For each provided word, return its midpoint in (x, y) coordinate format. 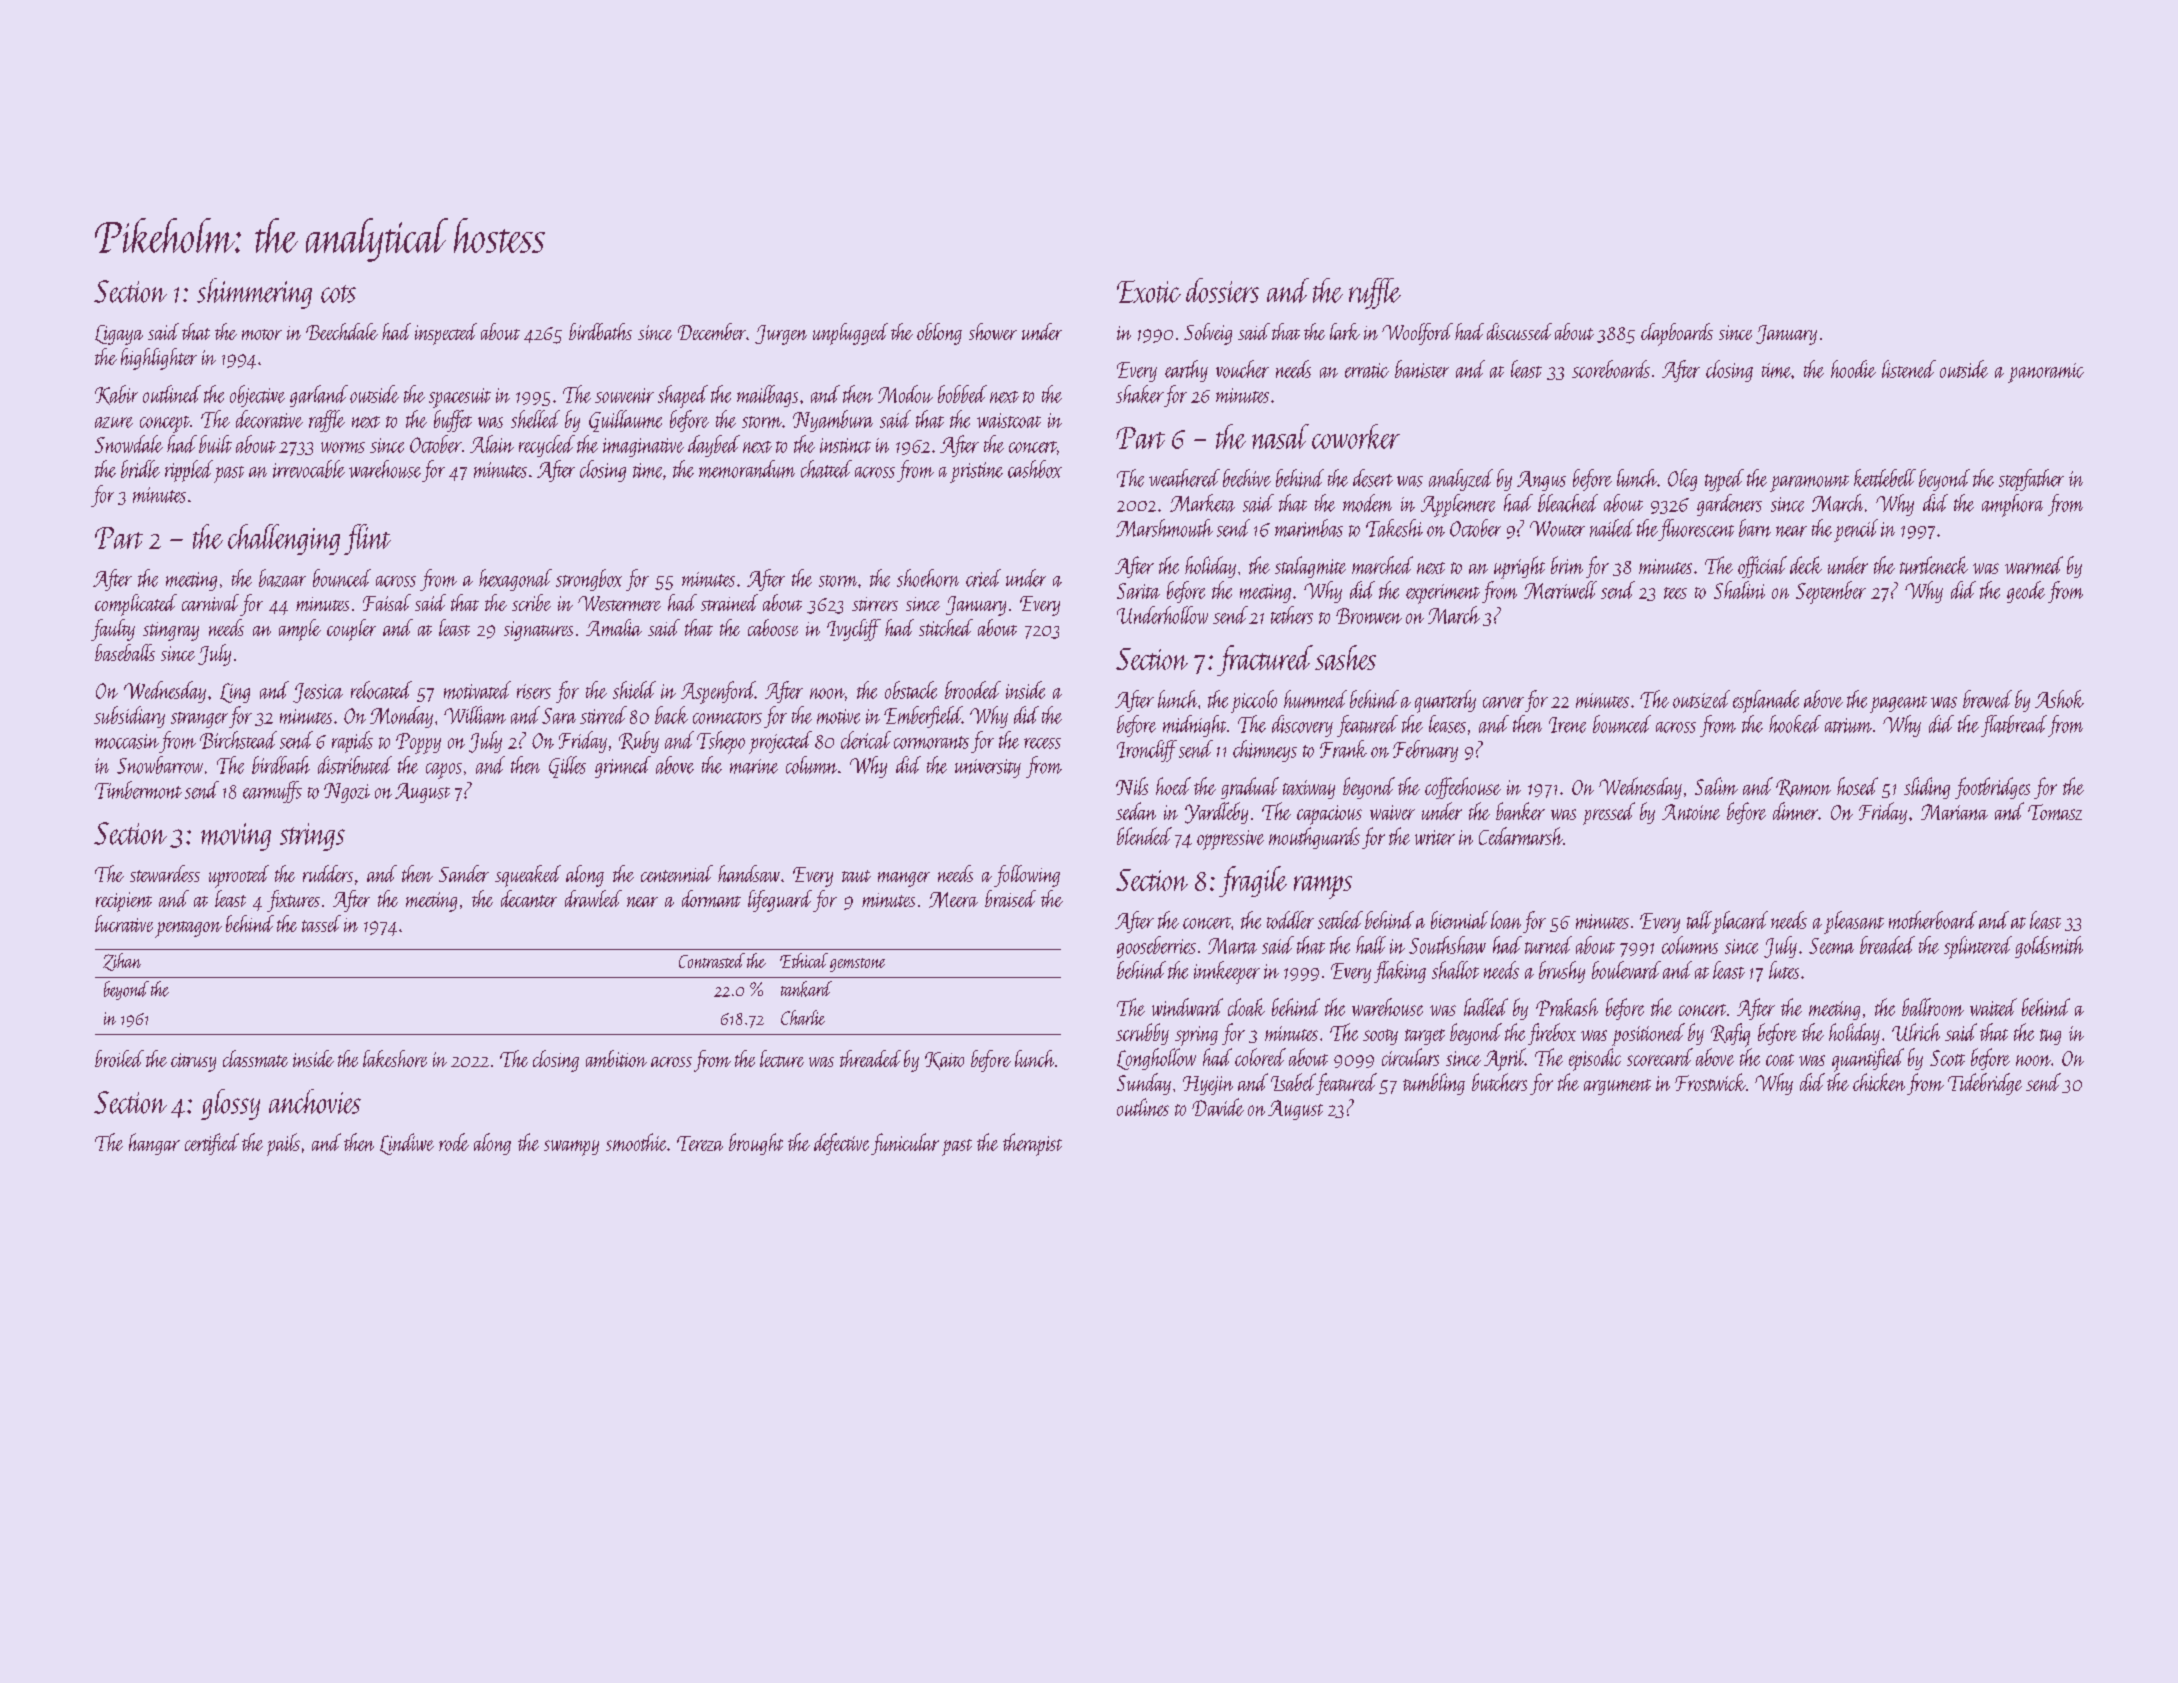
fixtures (293, 901)
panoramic (2046, 373)
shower (993, 331)
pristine (976, 472)
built (215, 444)
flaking (1400, 972)
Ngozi (347, 793)
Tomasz (2055, 812)
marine (754, 766)
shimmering (254, 293)
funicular (905, 1144)
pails (283, 1144)
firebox (1552, 1034)
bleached (1568, 503)
